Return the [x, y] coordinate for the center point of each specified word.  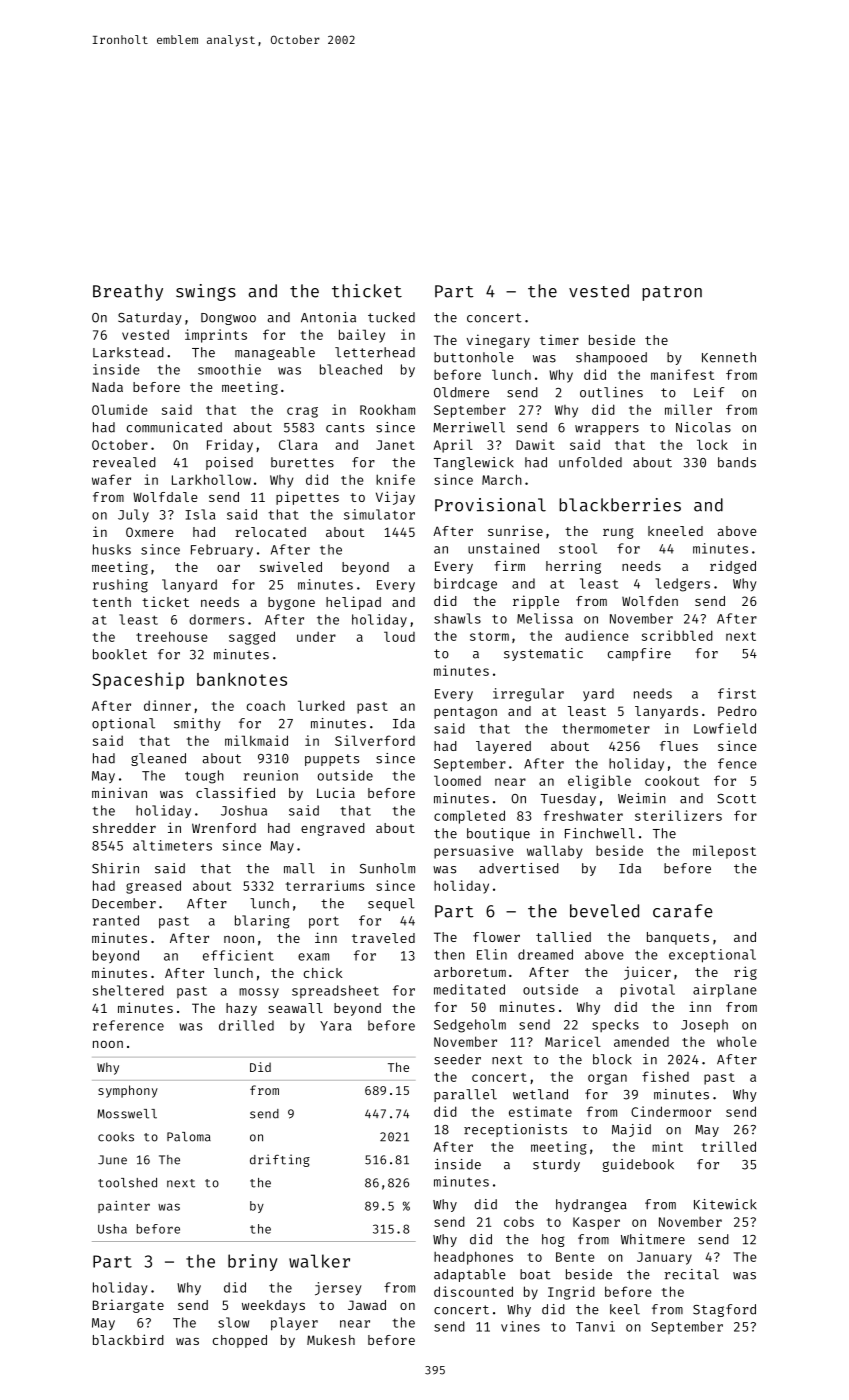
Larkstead [128, 352]
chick [323, 972]
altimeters [172, 845]
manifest [682, 374]
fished [665, 1076]
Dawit [535, 444]
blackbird [128, 1339]
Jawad [367, 1305]
